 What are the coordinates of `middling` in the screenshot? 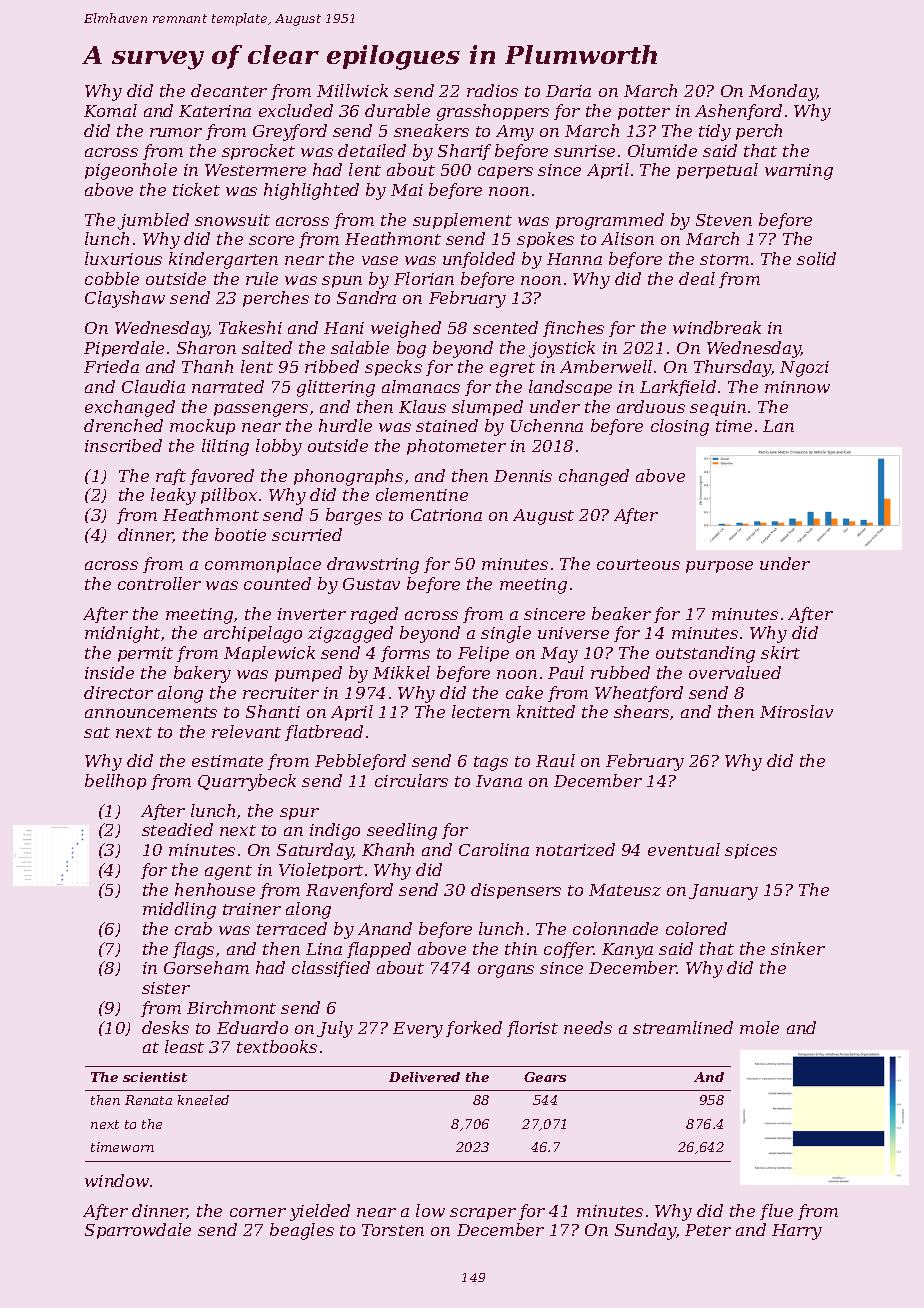 It's located at (179, 910).
